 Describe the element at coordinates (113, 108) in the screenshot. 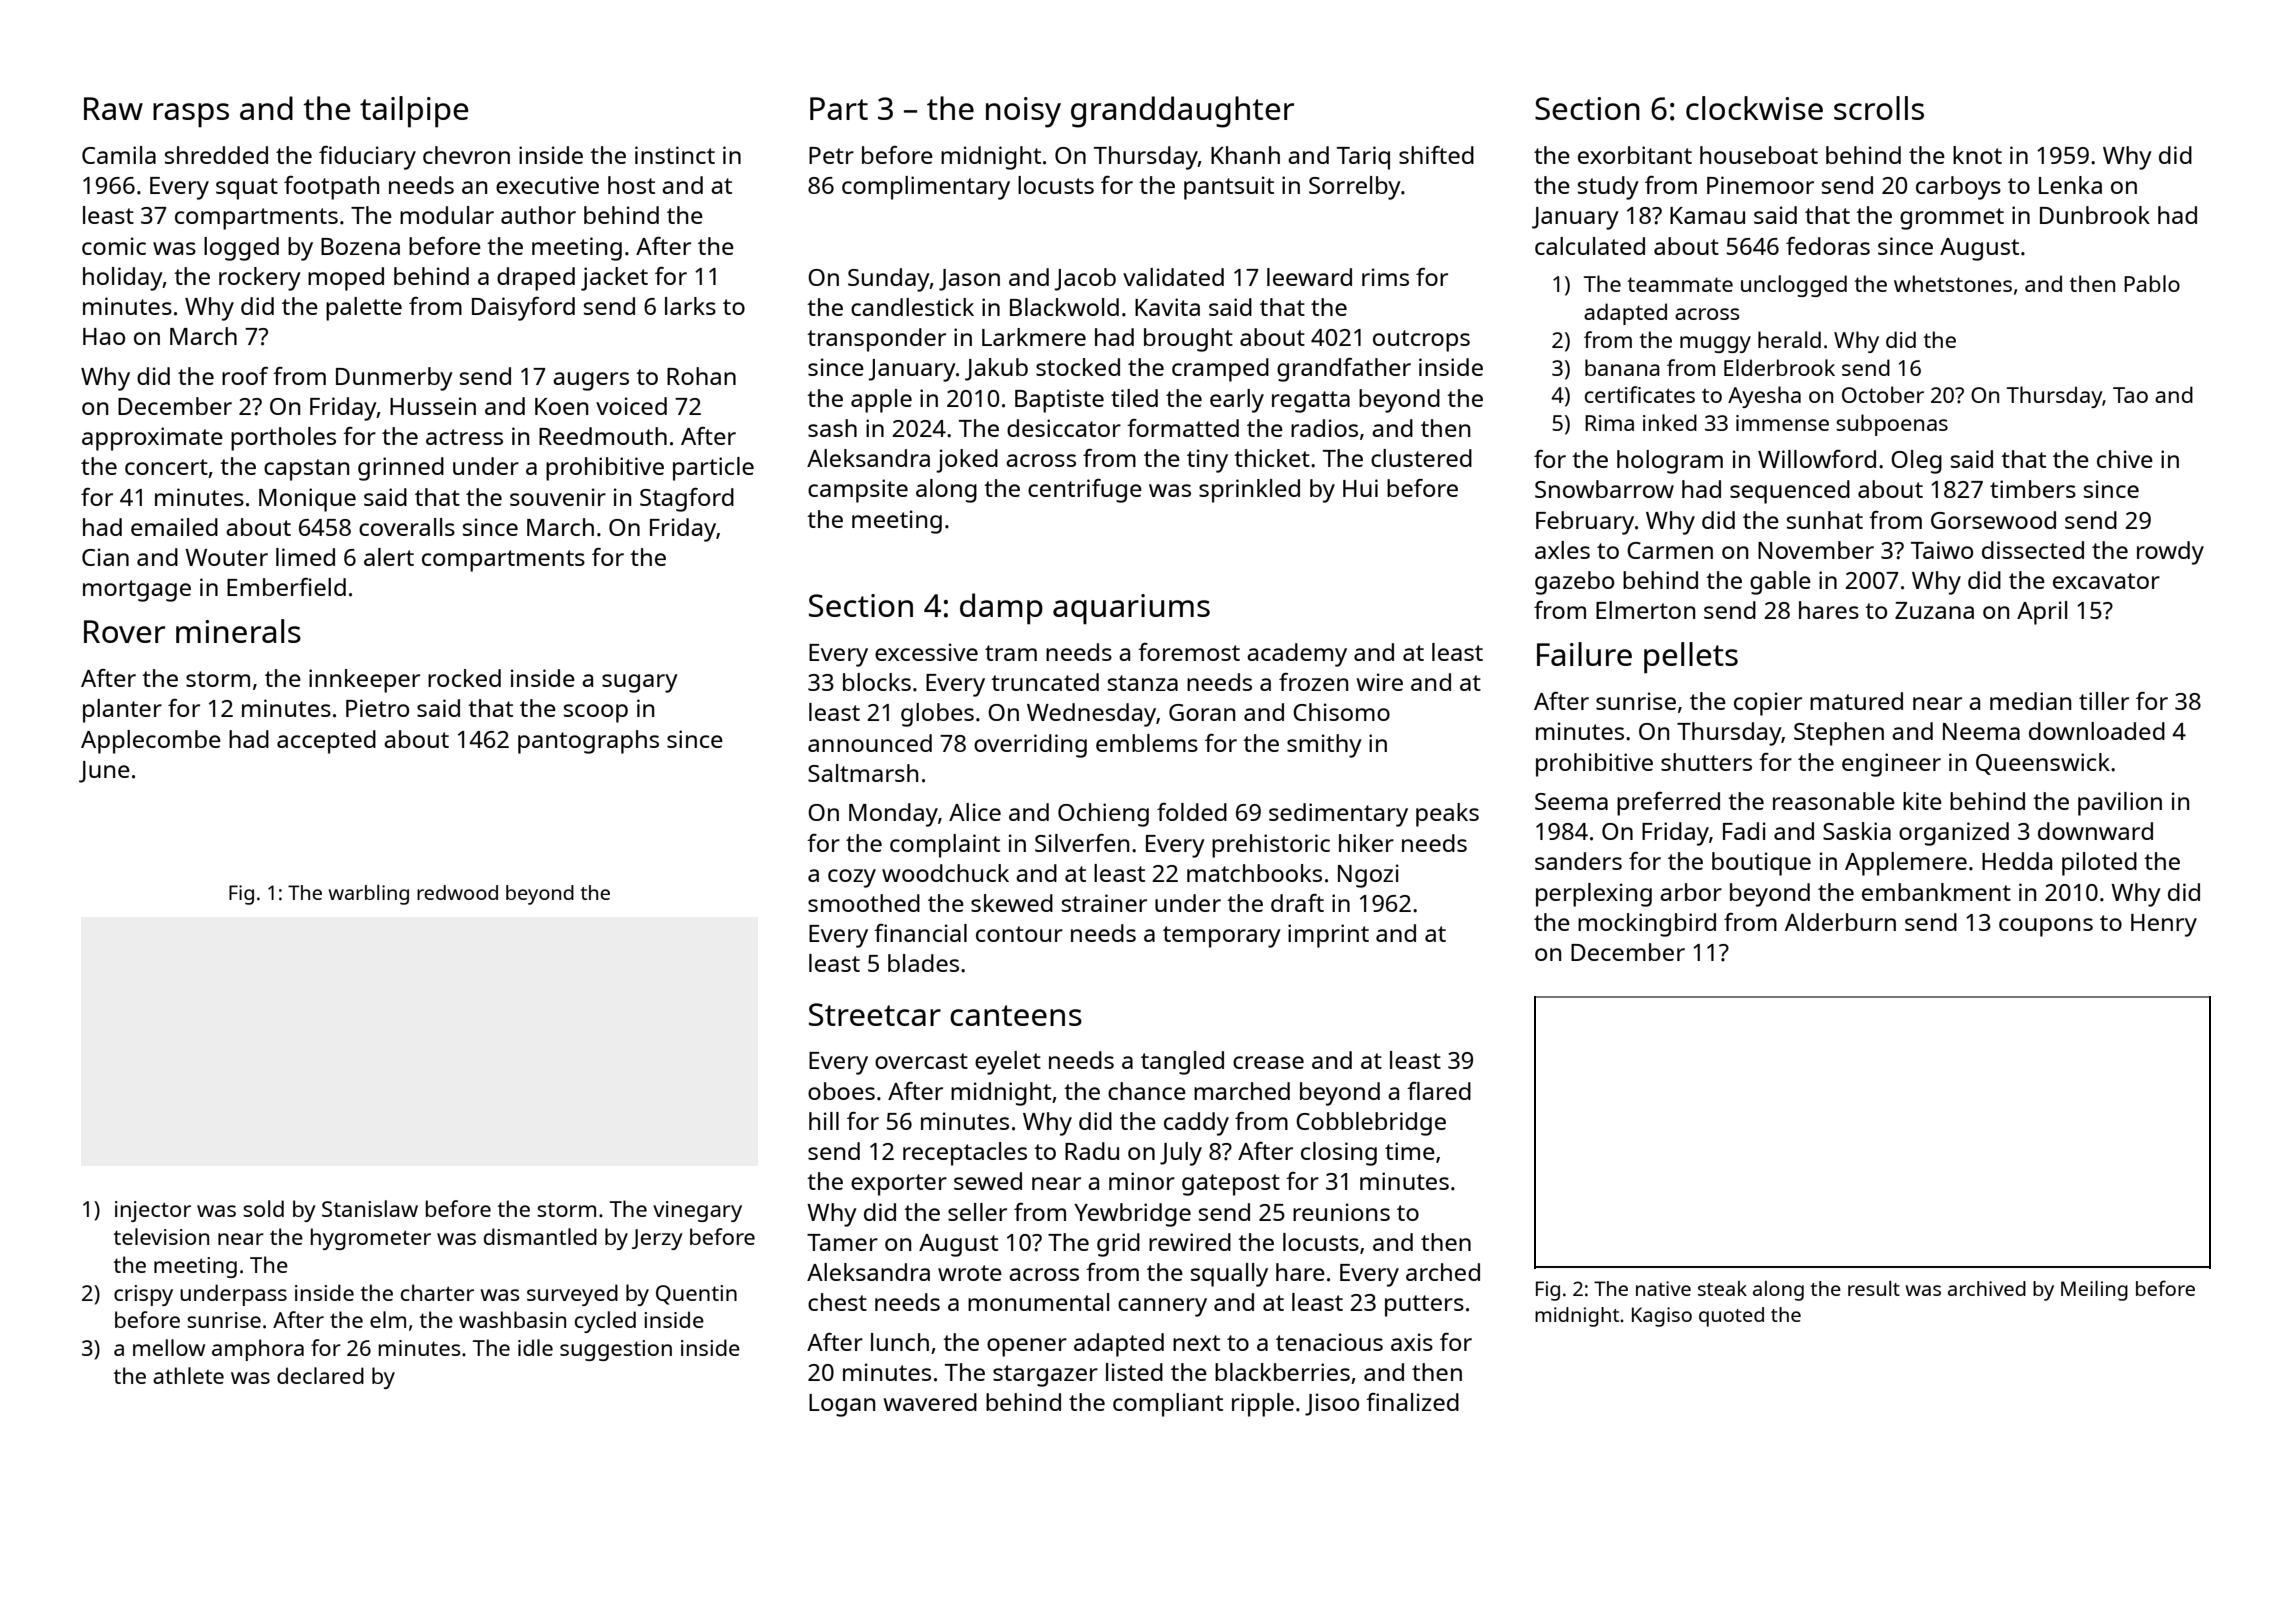

I see `Raw` at that location.
